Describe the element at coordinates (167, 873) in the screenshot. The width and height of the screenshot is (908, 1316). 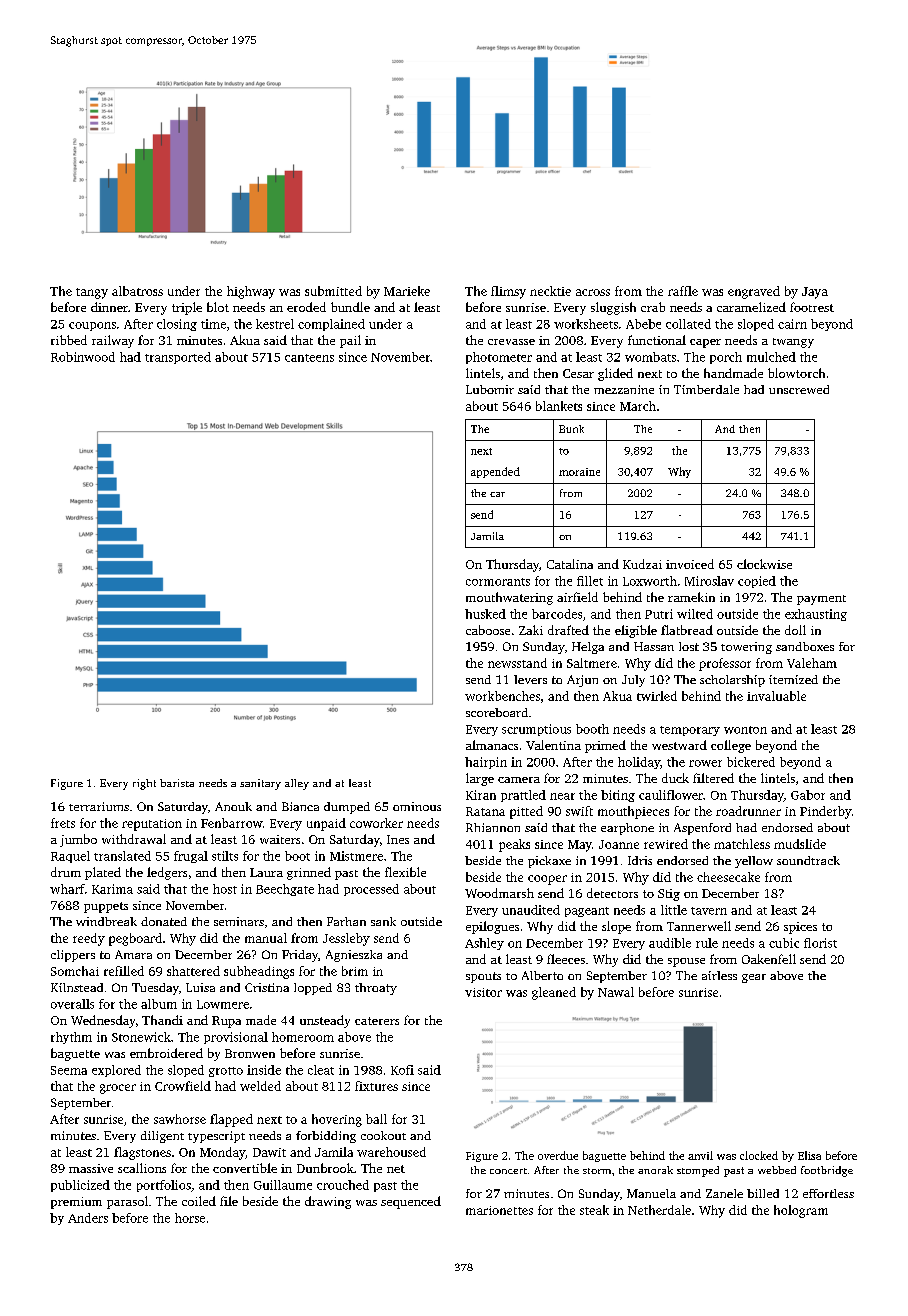
I see `ledgers` at that location.
